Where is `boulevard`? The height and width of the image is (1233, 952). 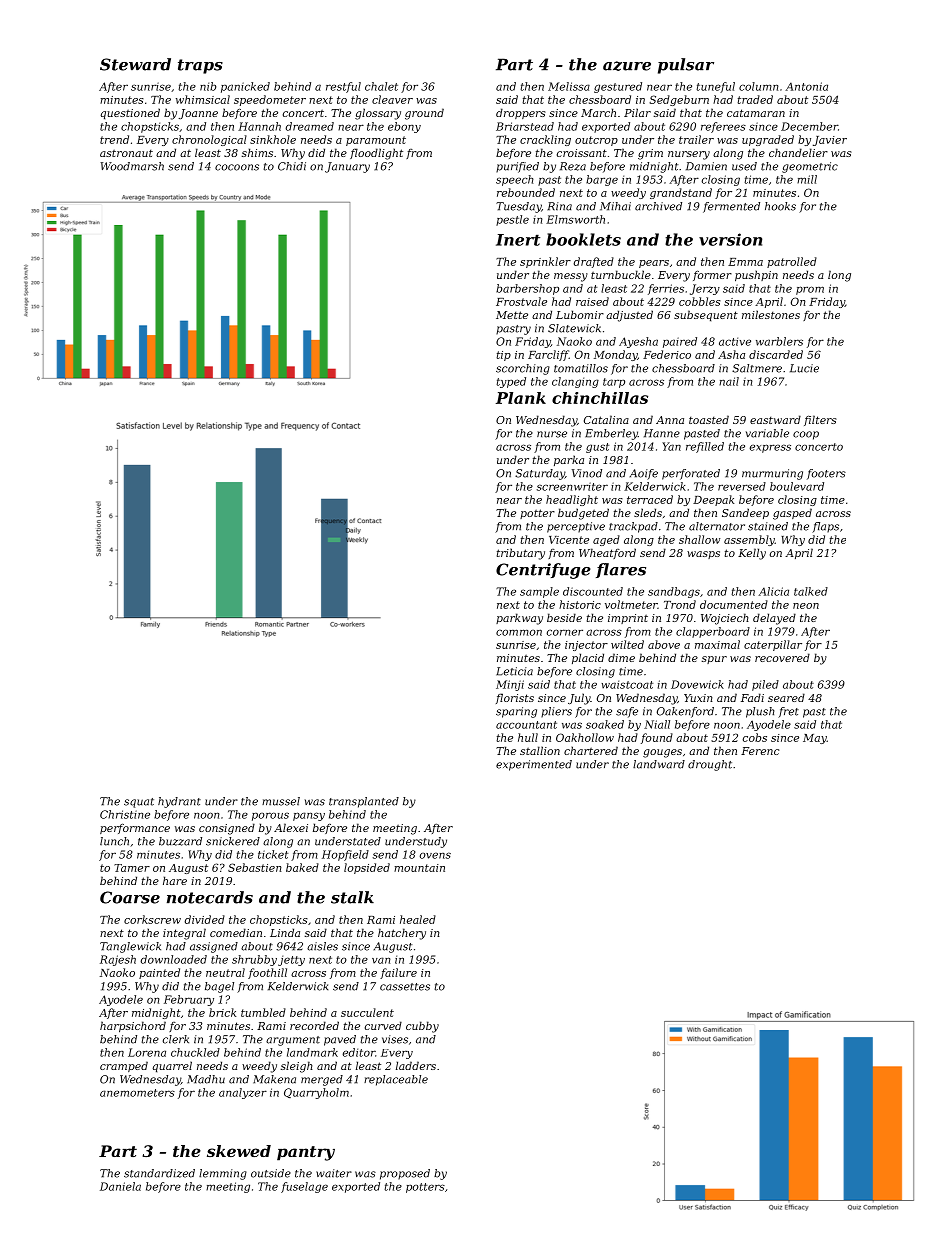 boulevard is located at coordinates (797, 486).
